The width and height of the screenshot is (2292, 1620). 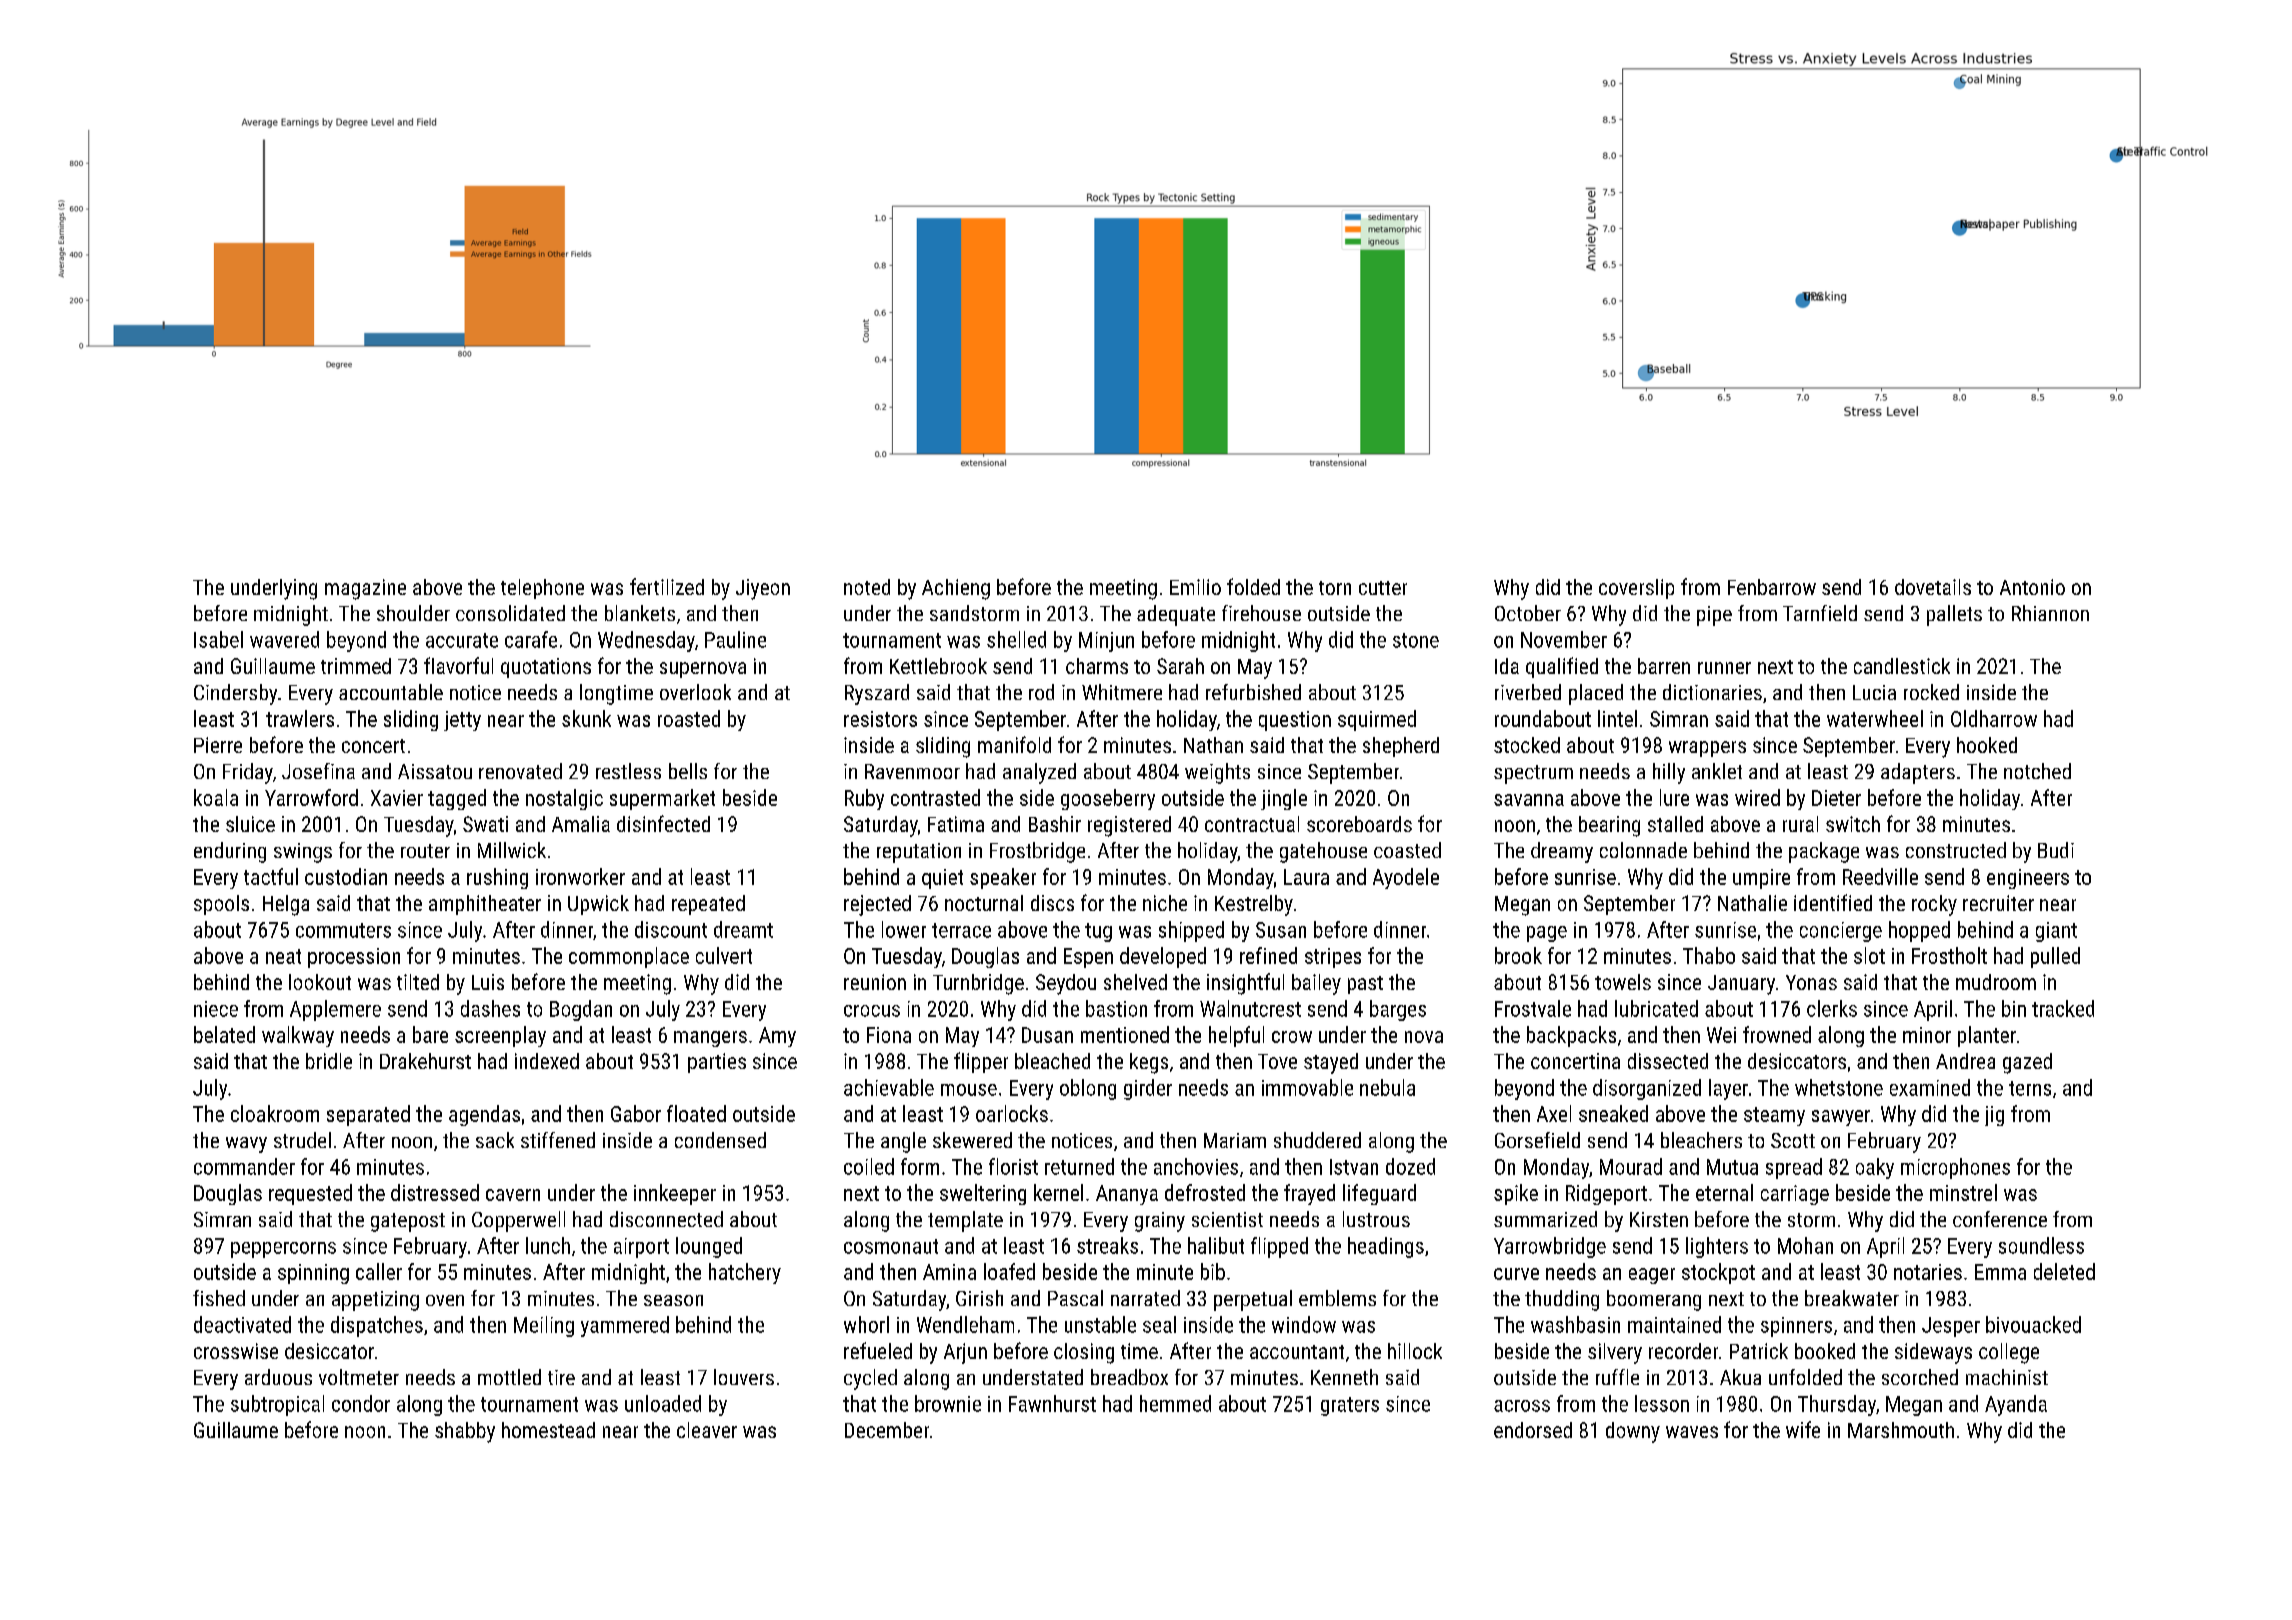 I want to click on magazine, so click(x=365, y=589).
